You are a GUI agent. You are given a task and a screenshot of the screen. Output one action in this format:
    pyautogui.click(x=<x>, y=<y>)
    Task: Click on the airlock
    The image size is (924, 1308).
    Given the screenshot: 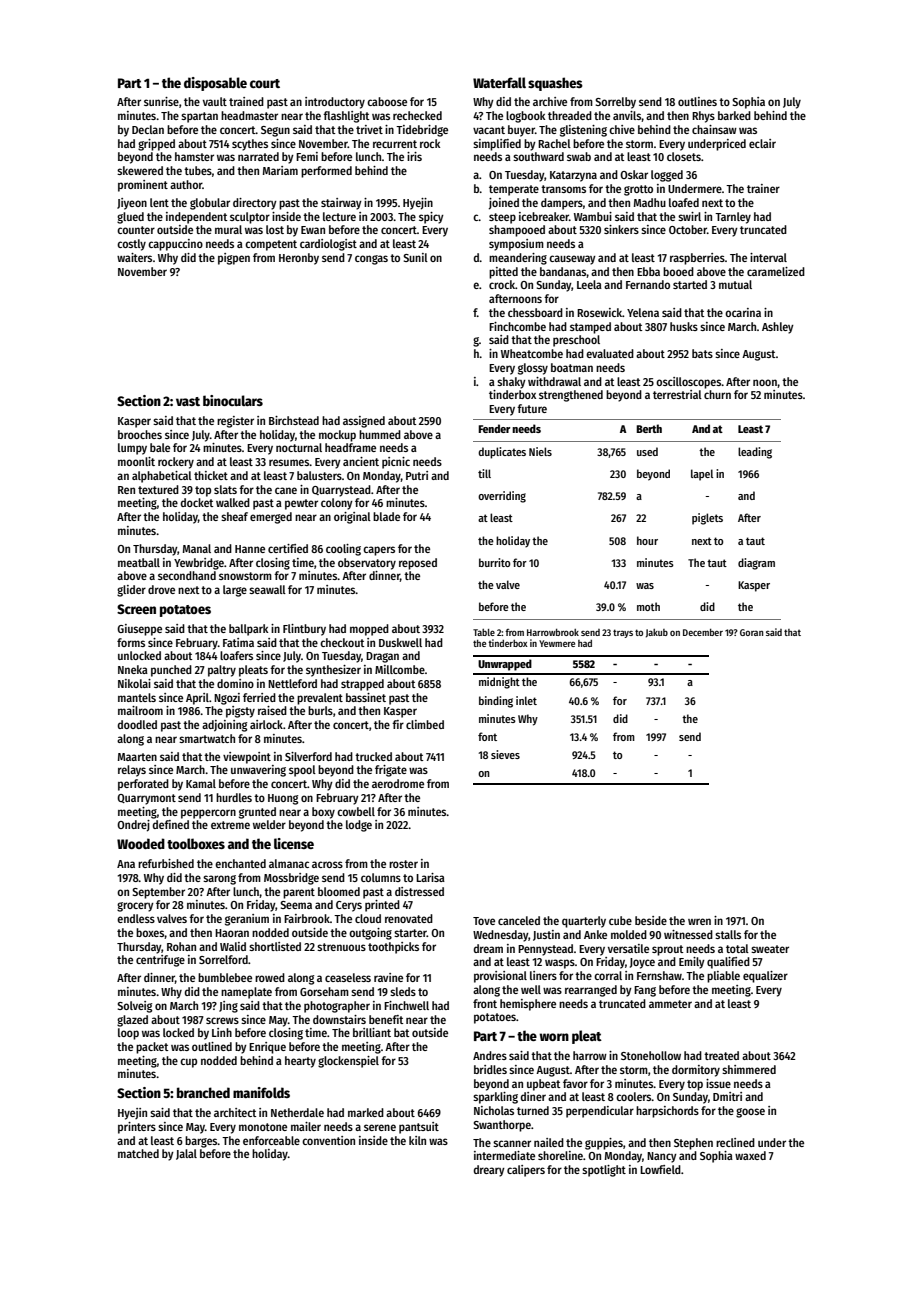 What is the action you would take?
    pyautogui.click(x=266, y=724)
